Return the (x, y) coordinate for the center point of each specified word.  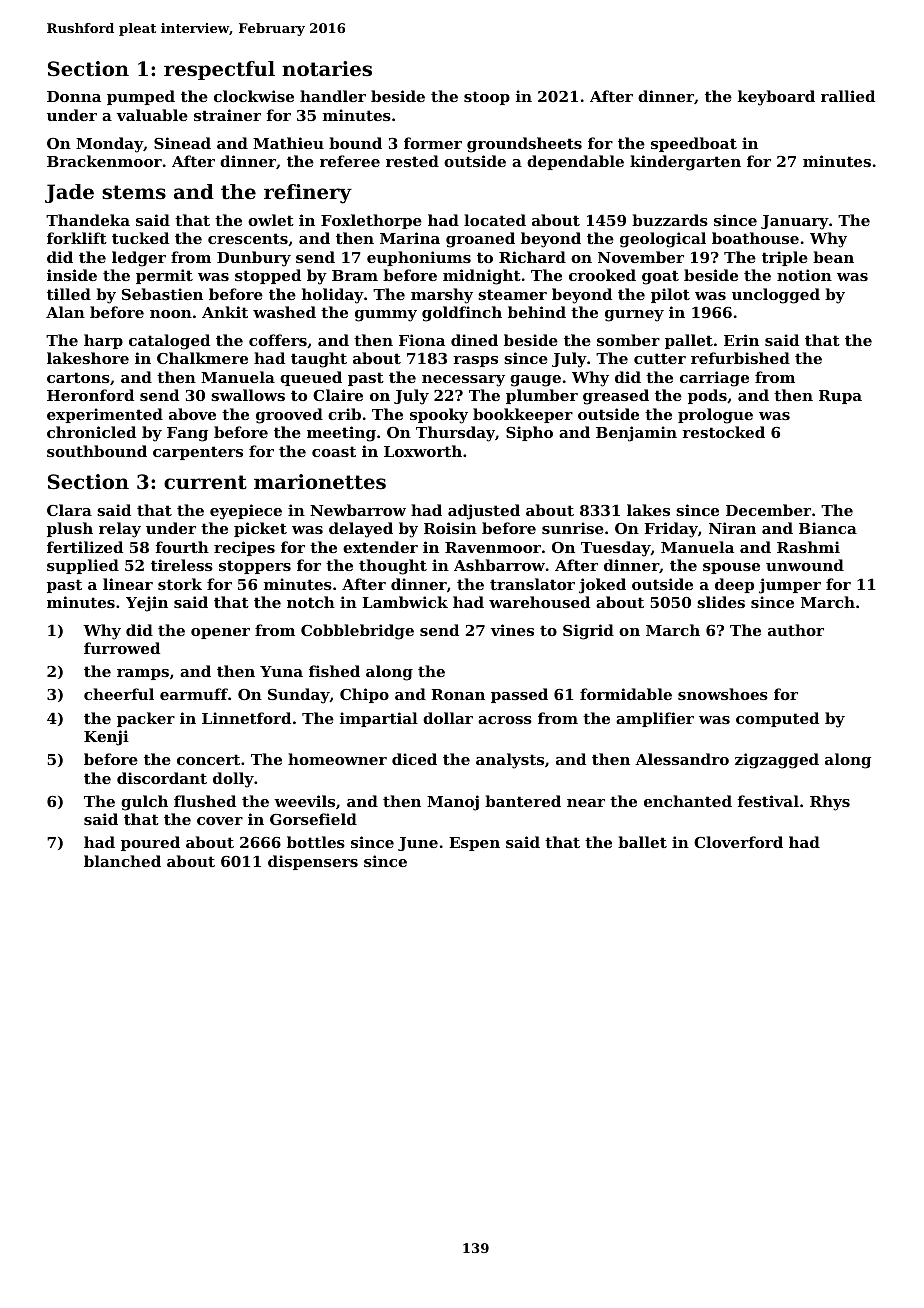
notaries (327, 69)
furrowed (122, 648)
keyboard (776, 98)
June (418, 844)
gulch (144, 803)
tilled (69, 294)
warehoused (539, 602)
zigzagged (777, 761)
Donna (74, 96)
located (495, 220)
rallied (848, 96)
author (796, 630)
